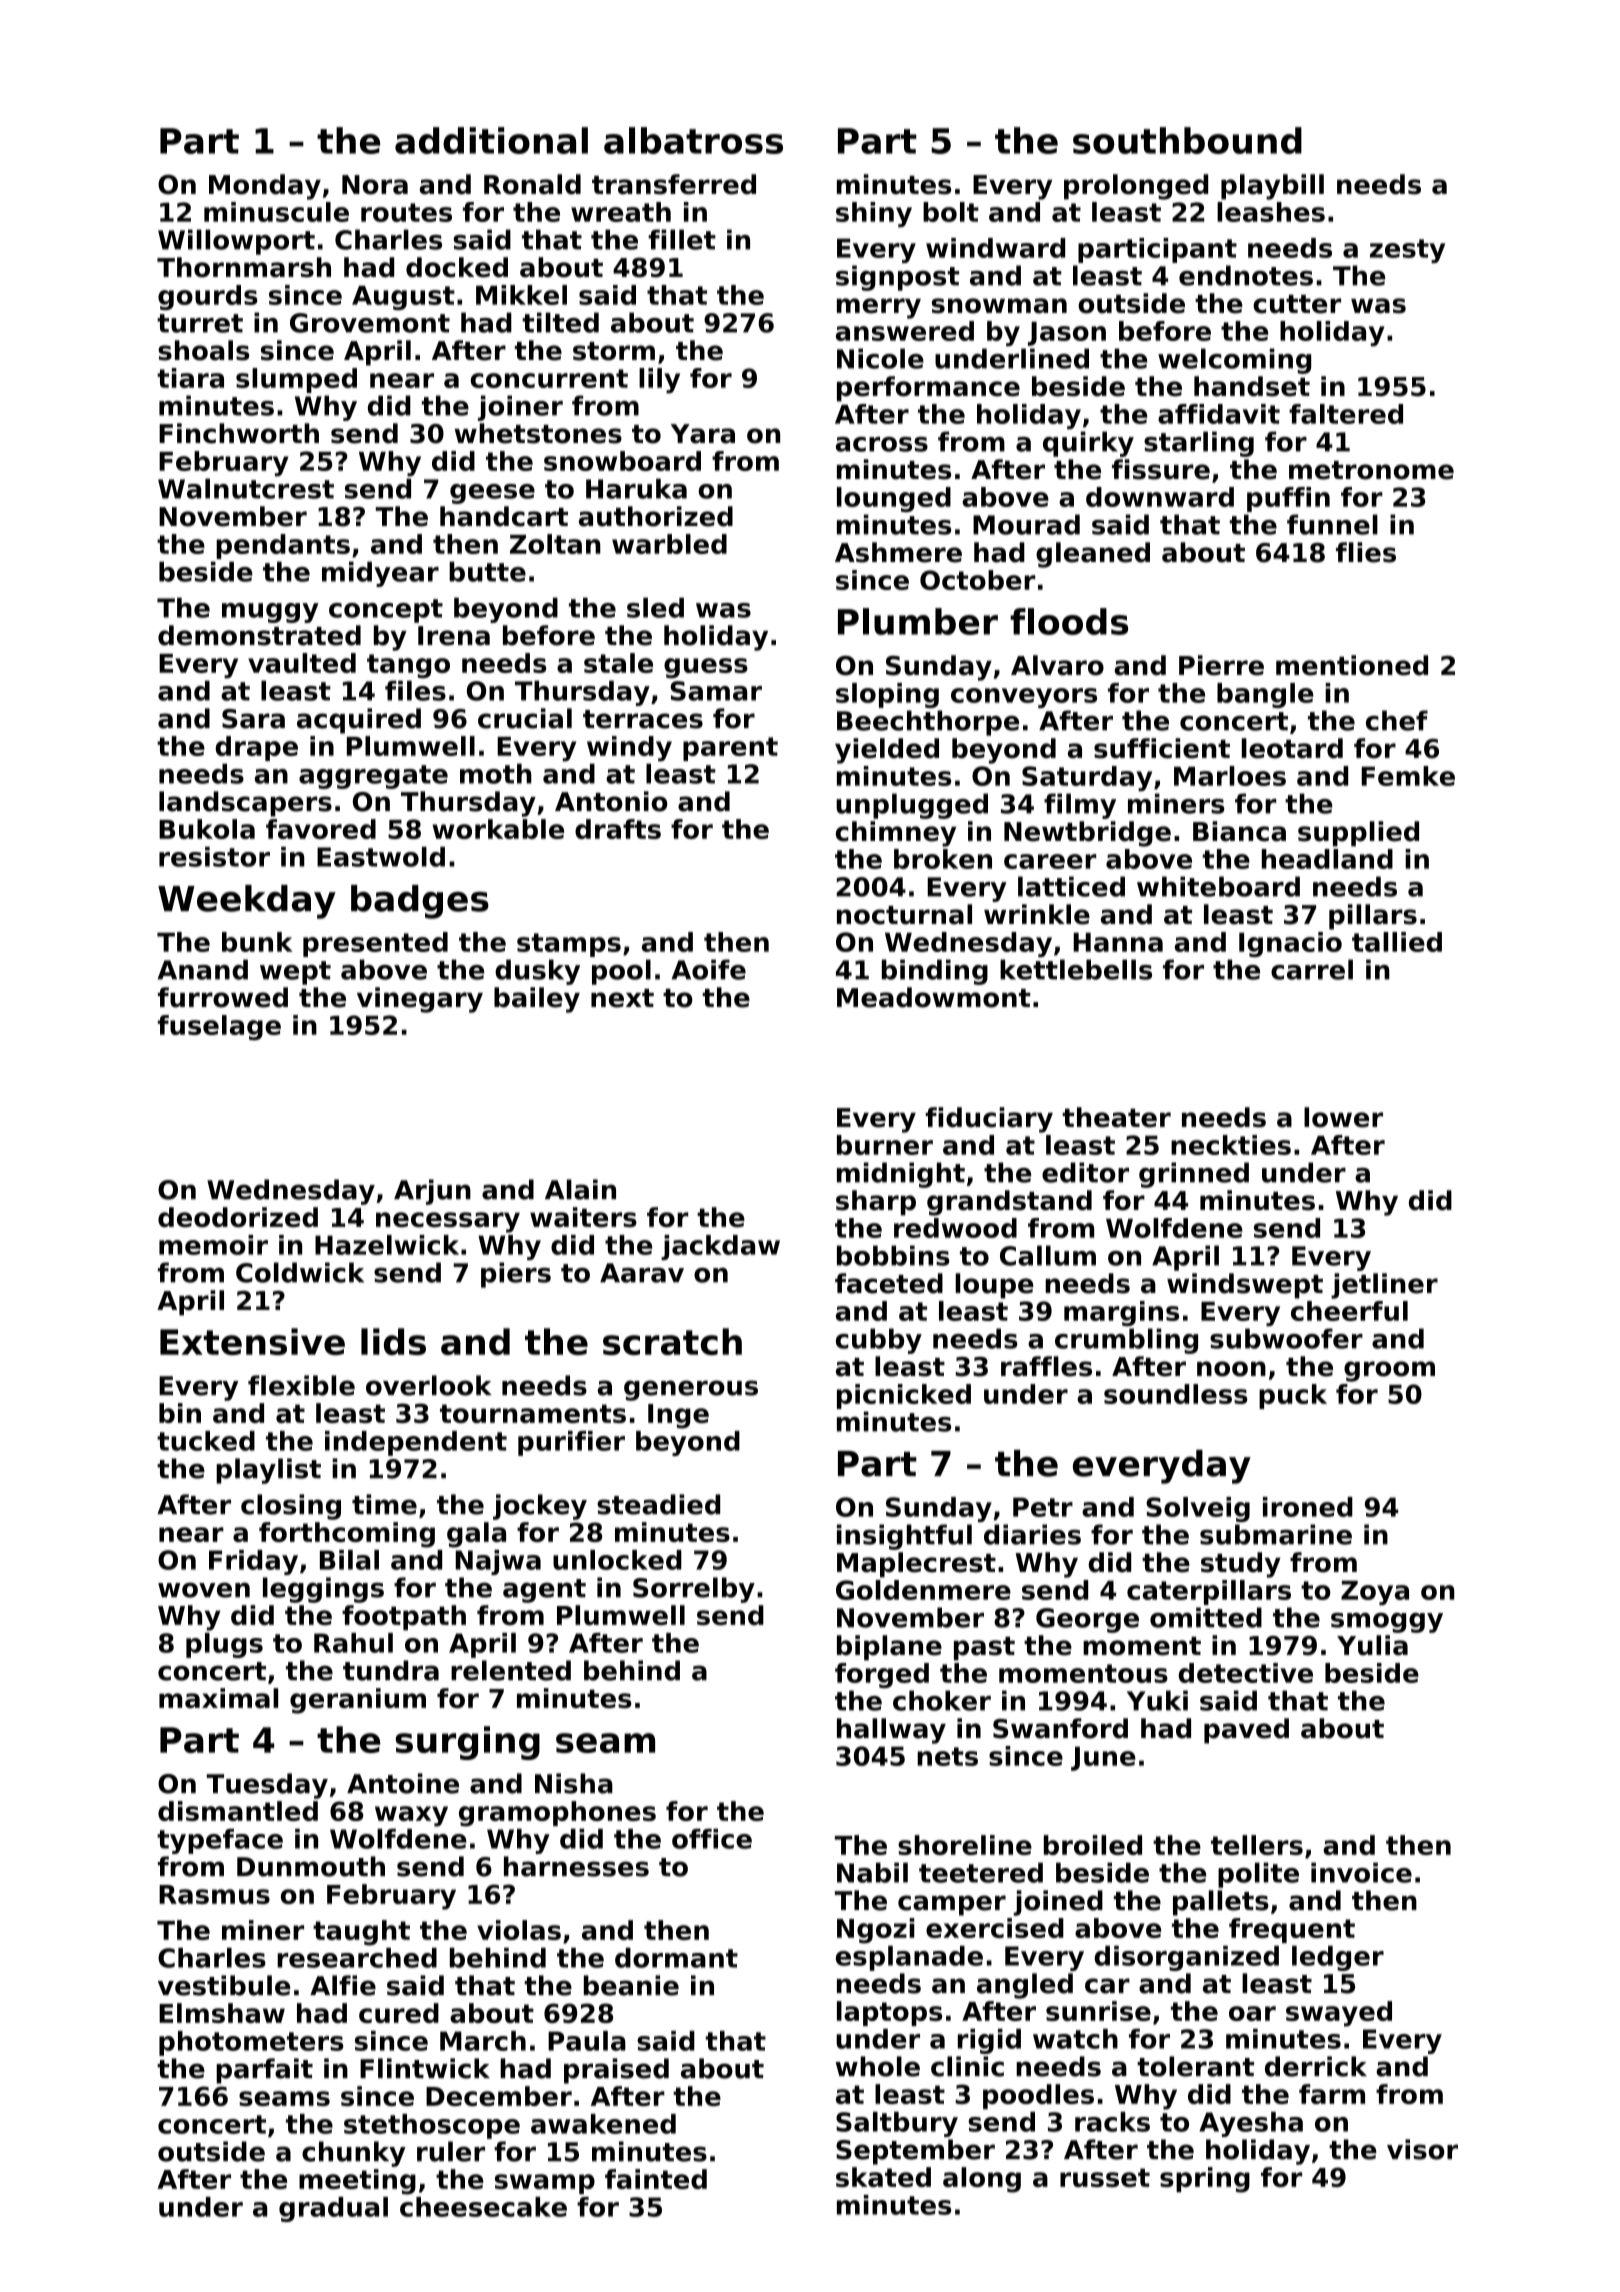  I want to click on grinned, so click(1194, 1175).
